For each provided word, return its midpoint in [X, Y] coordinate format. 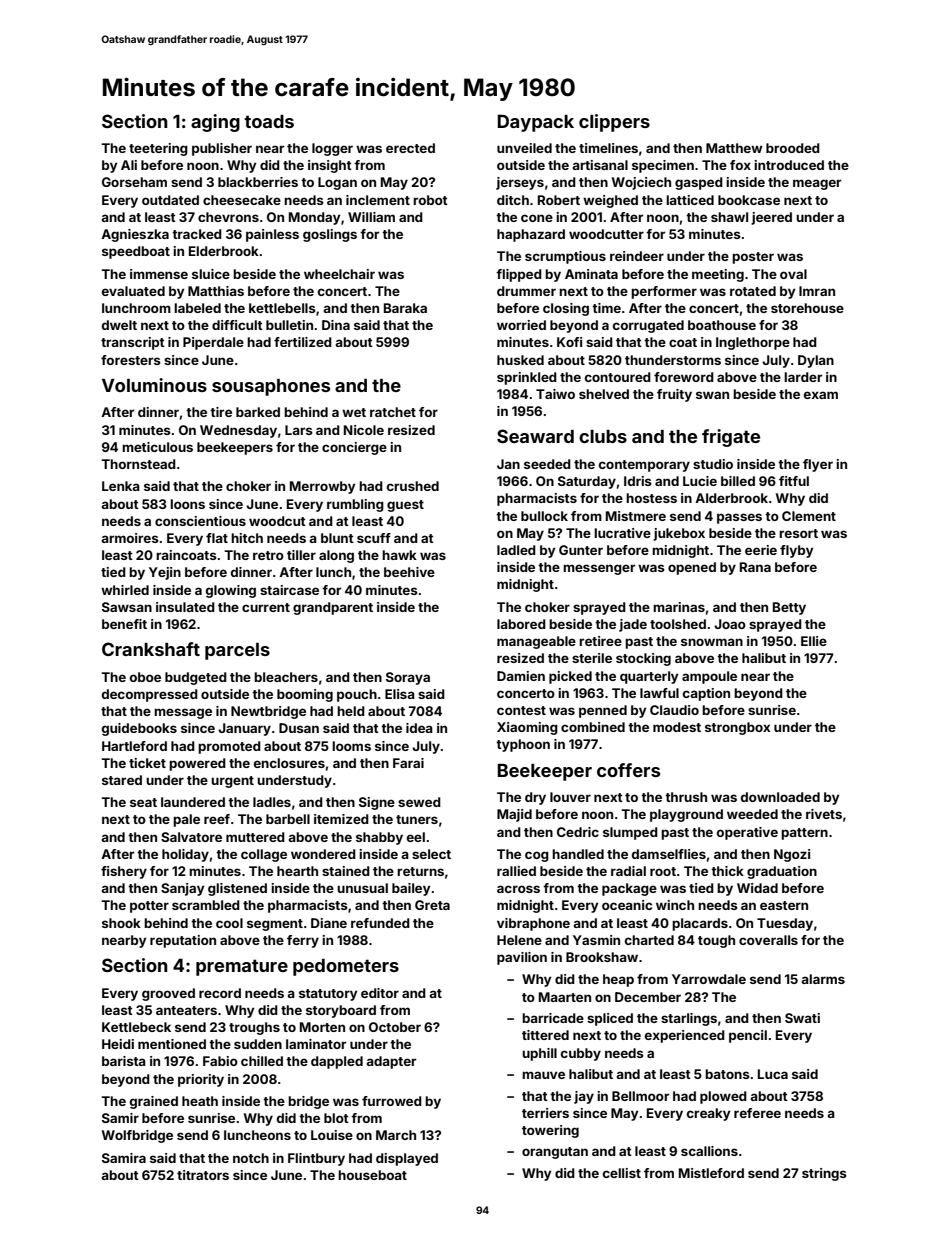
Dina [336, 325]
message [183, 713]
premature [242, 967]
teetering [158, 149]
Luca [773, 1074]
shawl [729, 217]
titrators [203, 1175]
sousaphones [271, 387]
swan [712, 395]
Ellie [814, 641]
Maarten [565, 997]
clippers [614, 123]
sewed [419, 802]
